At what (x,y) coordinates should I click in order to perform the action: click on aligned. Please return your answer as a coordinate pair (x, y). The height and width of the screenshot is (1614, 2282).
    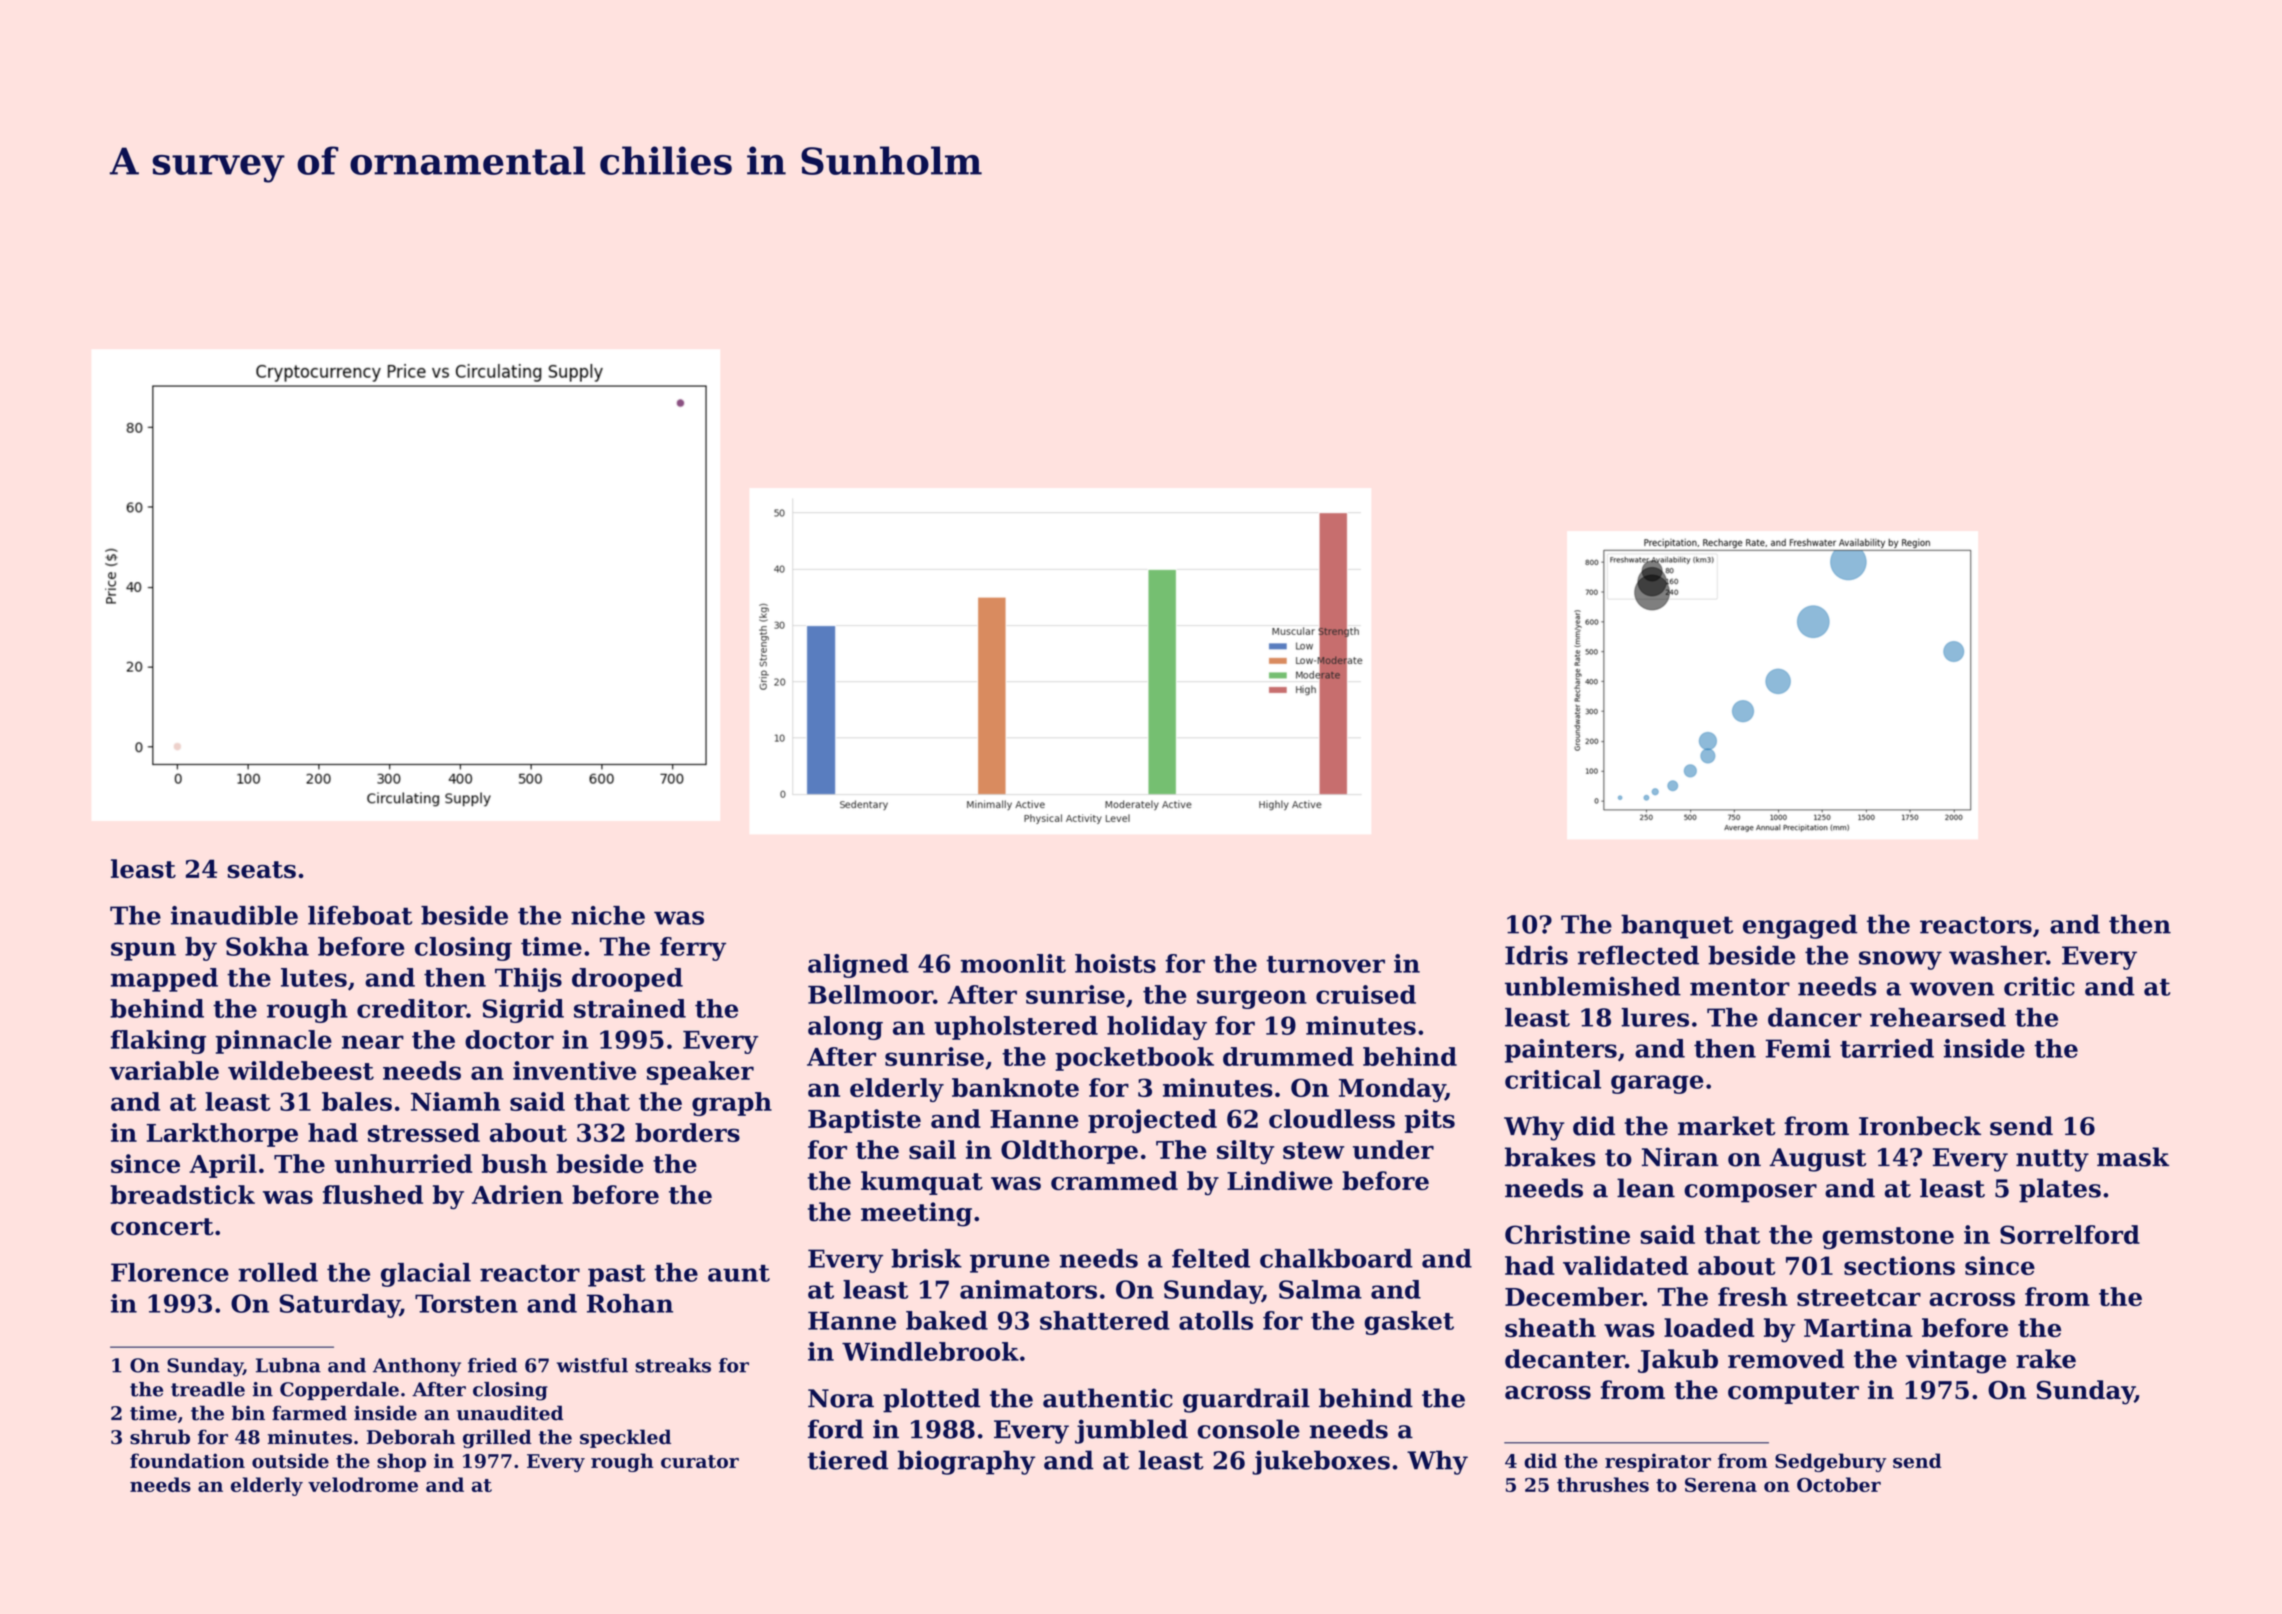
    Looking at the image, I should click on (858, 966).
